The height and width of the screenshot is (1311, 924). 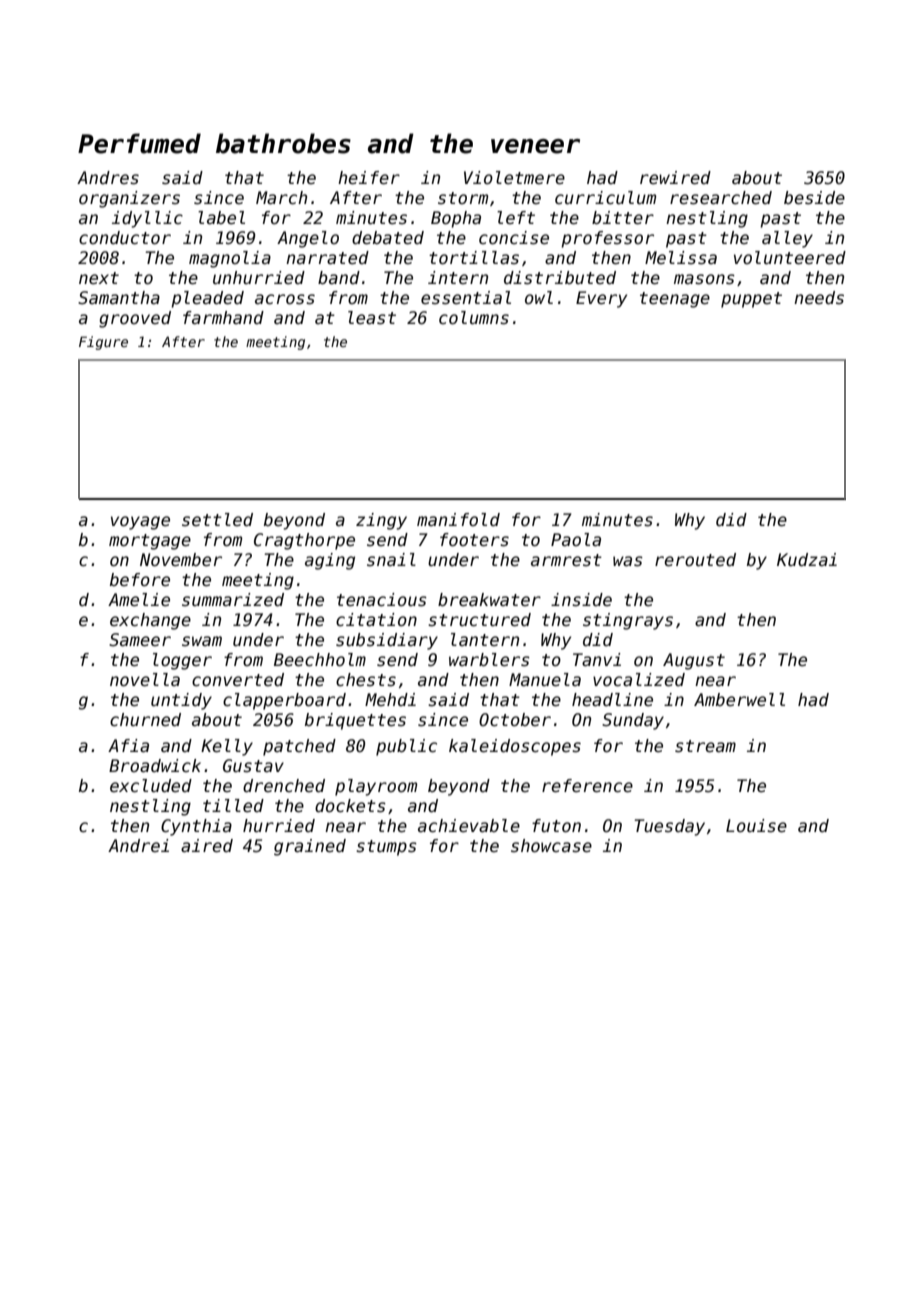 What do you see at coordinates (391, 560) in the screenshot?
I see `snail` at bounding box center [391, 560].
